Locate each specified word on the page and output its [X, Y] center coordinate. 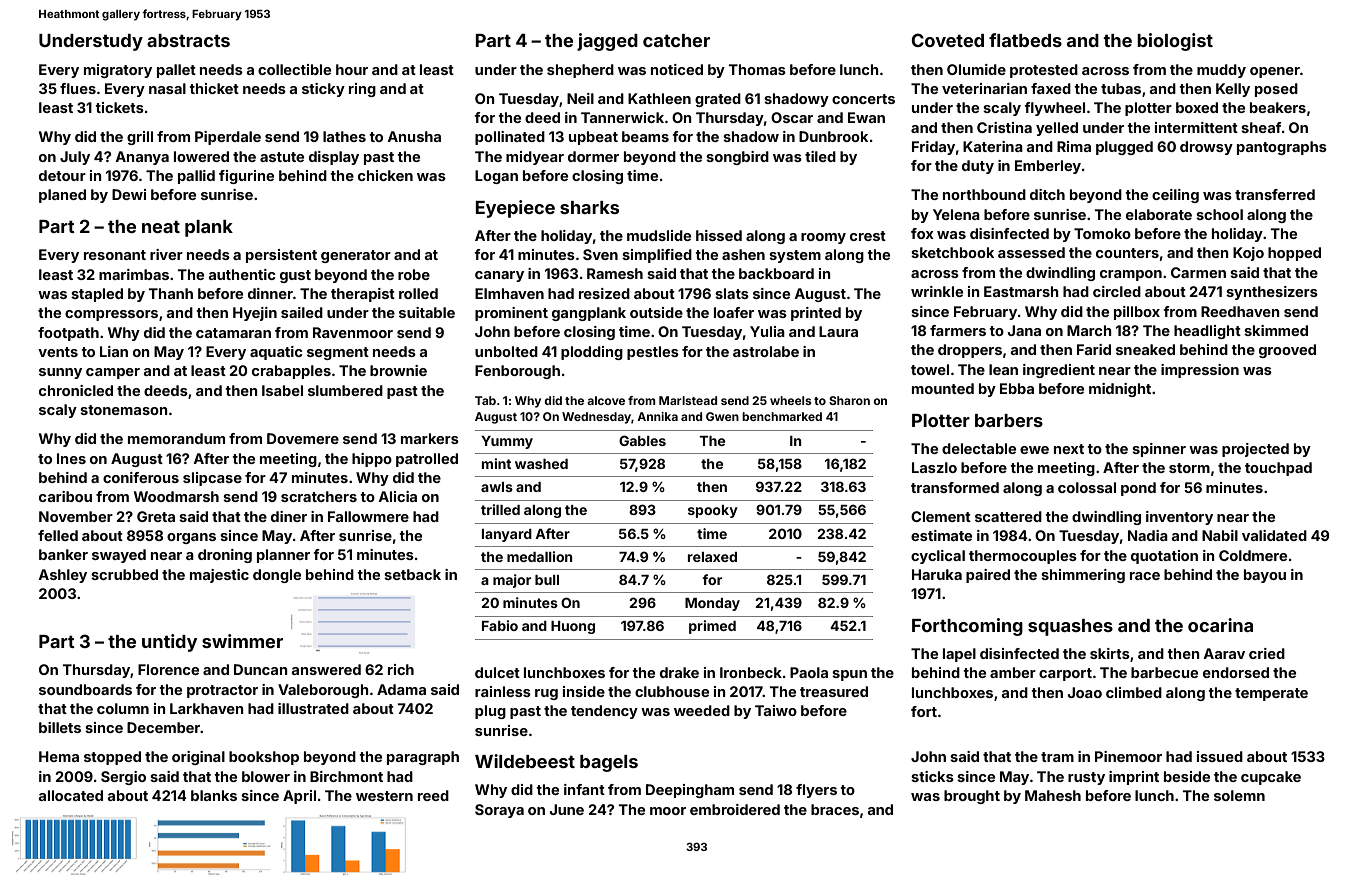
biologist [1175, 42]
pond [1138, 489]
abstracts [188, 40]
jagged [607, 42]
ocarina [1220, 625]
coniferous [141, 477]
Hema [59, 756]
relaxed [712, 557]
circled [1117, 291]
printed [816, 314]
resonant [115, 255]
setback [412, 574]
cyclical [938, 557]
